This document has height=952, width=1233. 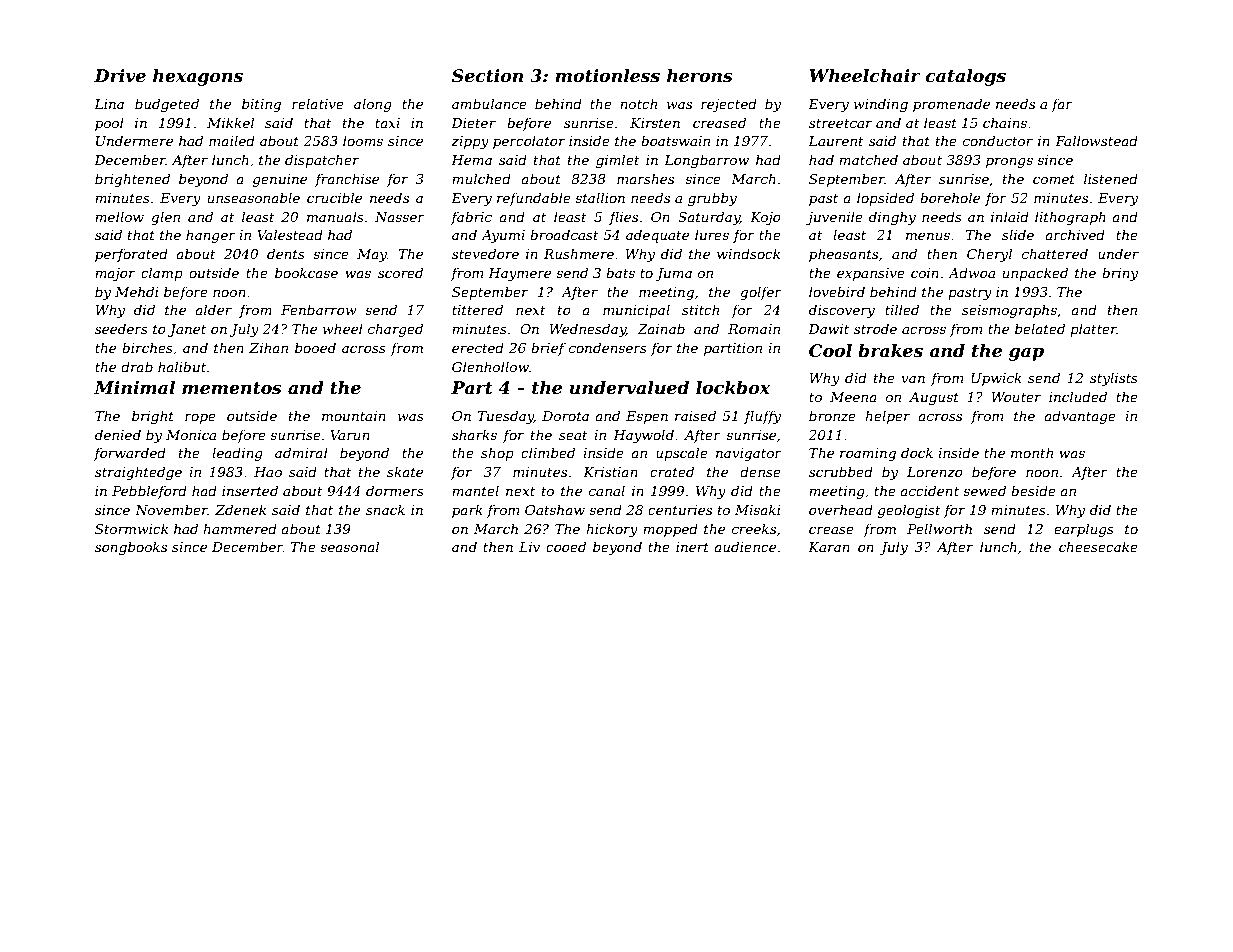 What do you see at coordinates (673, 274) in the document?
I see `Juma` at bounding box center [673, 274].
